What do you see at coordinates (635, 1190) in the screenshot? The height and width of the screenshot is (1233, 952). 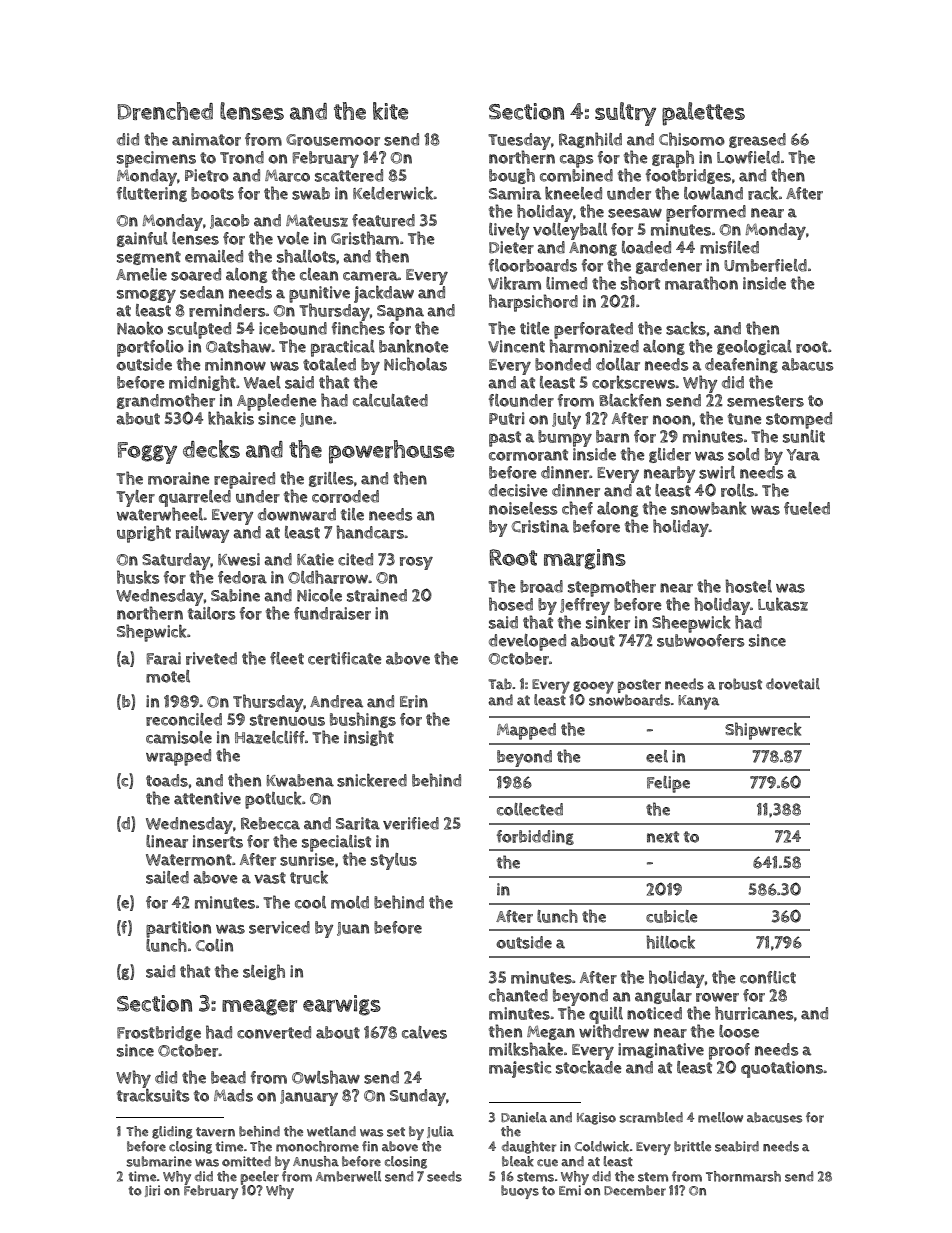 I see `December` at bounding box center [635, 1190].
